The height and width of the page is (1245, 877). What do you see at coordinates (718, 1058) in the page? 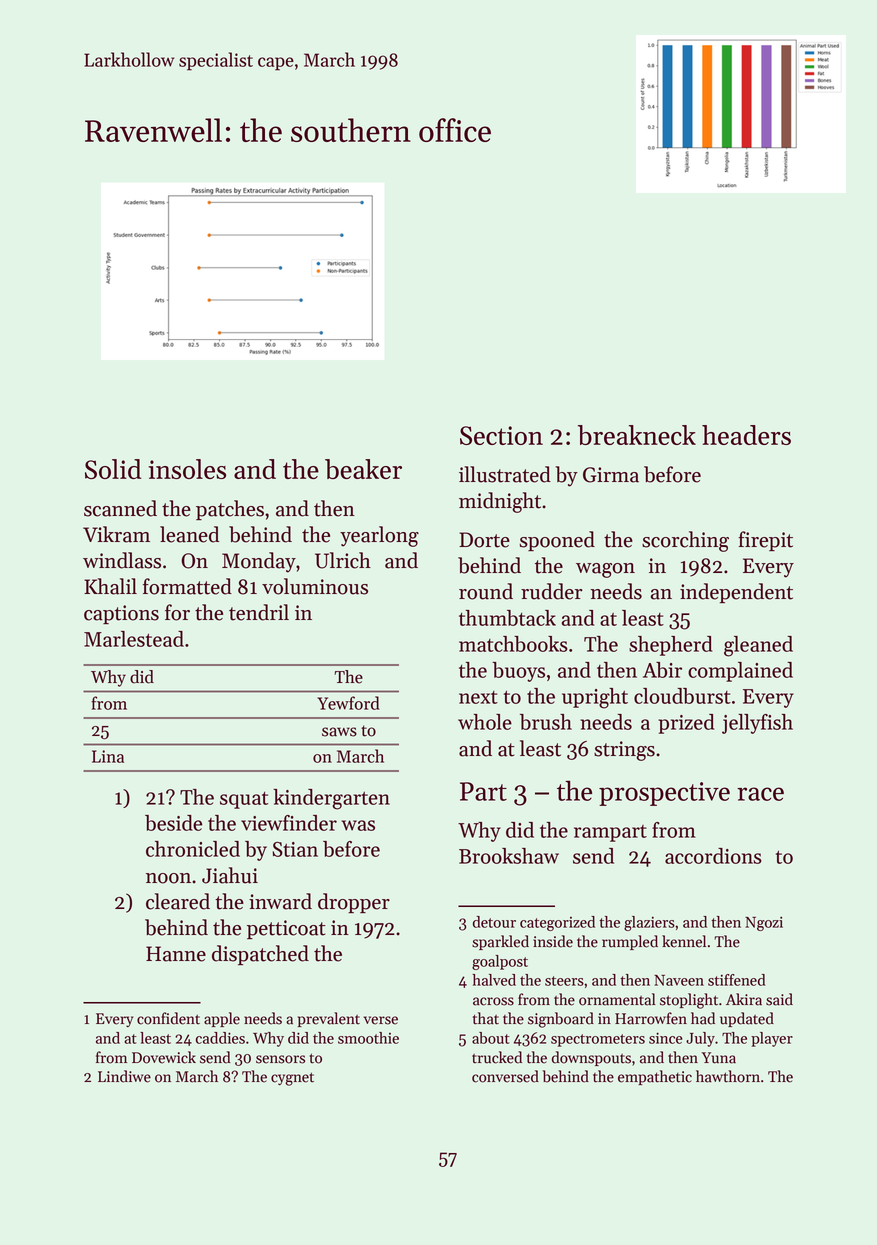
I see `Yuna` at bounding box center [718, 1058].
